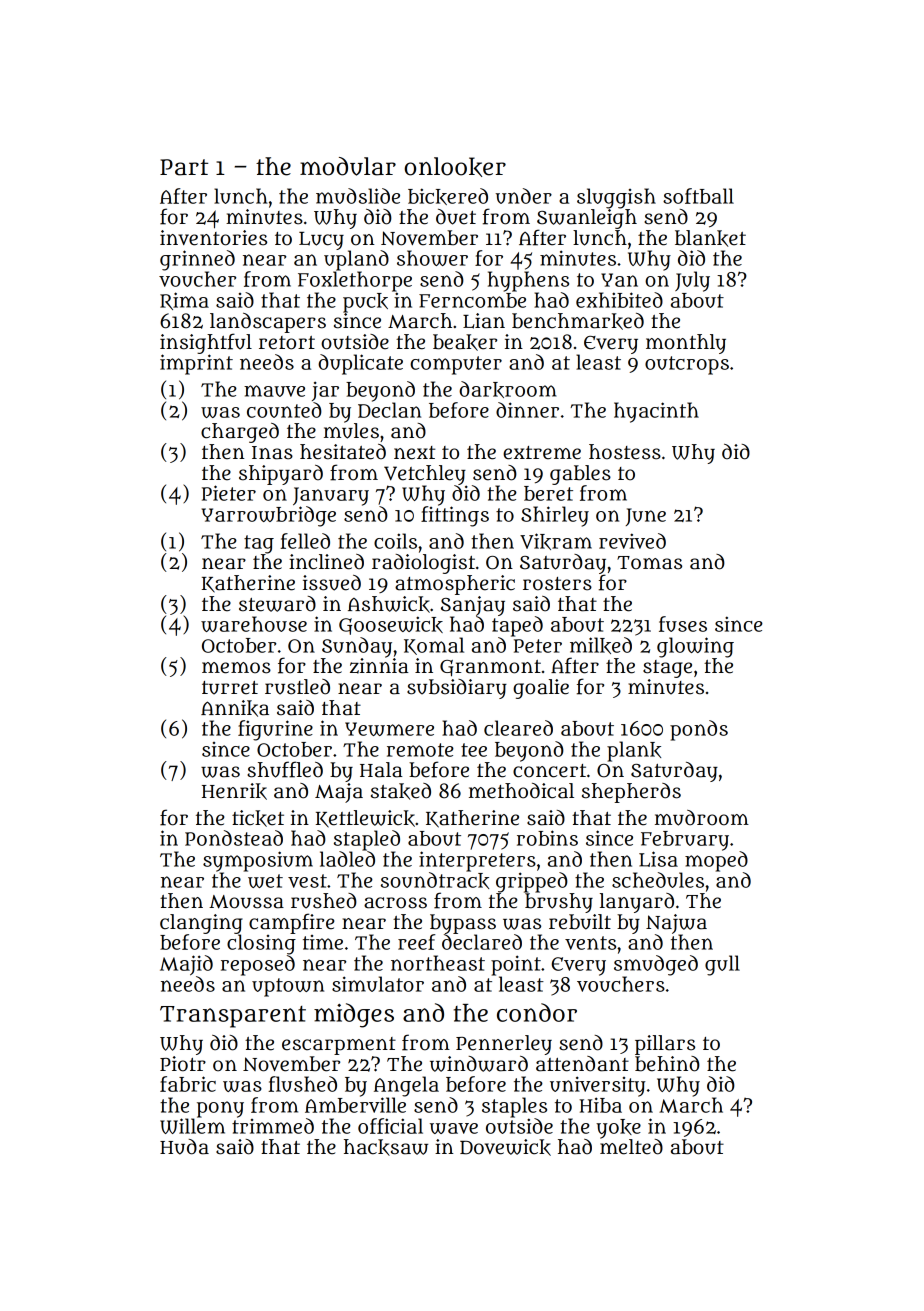  Describe the element at coordinates (590, 943) in the image. I see `vents` at that location.
